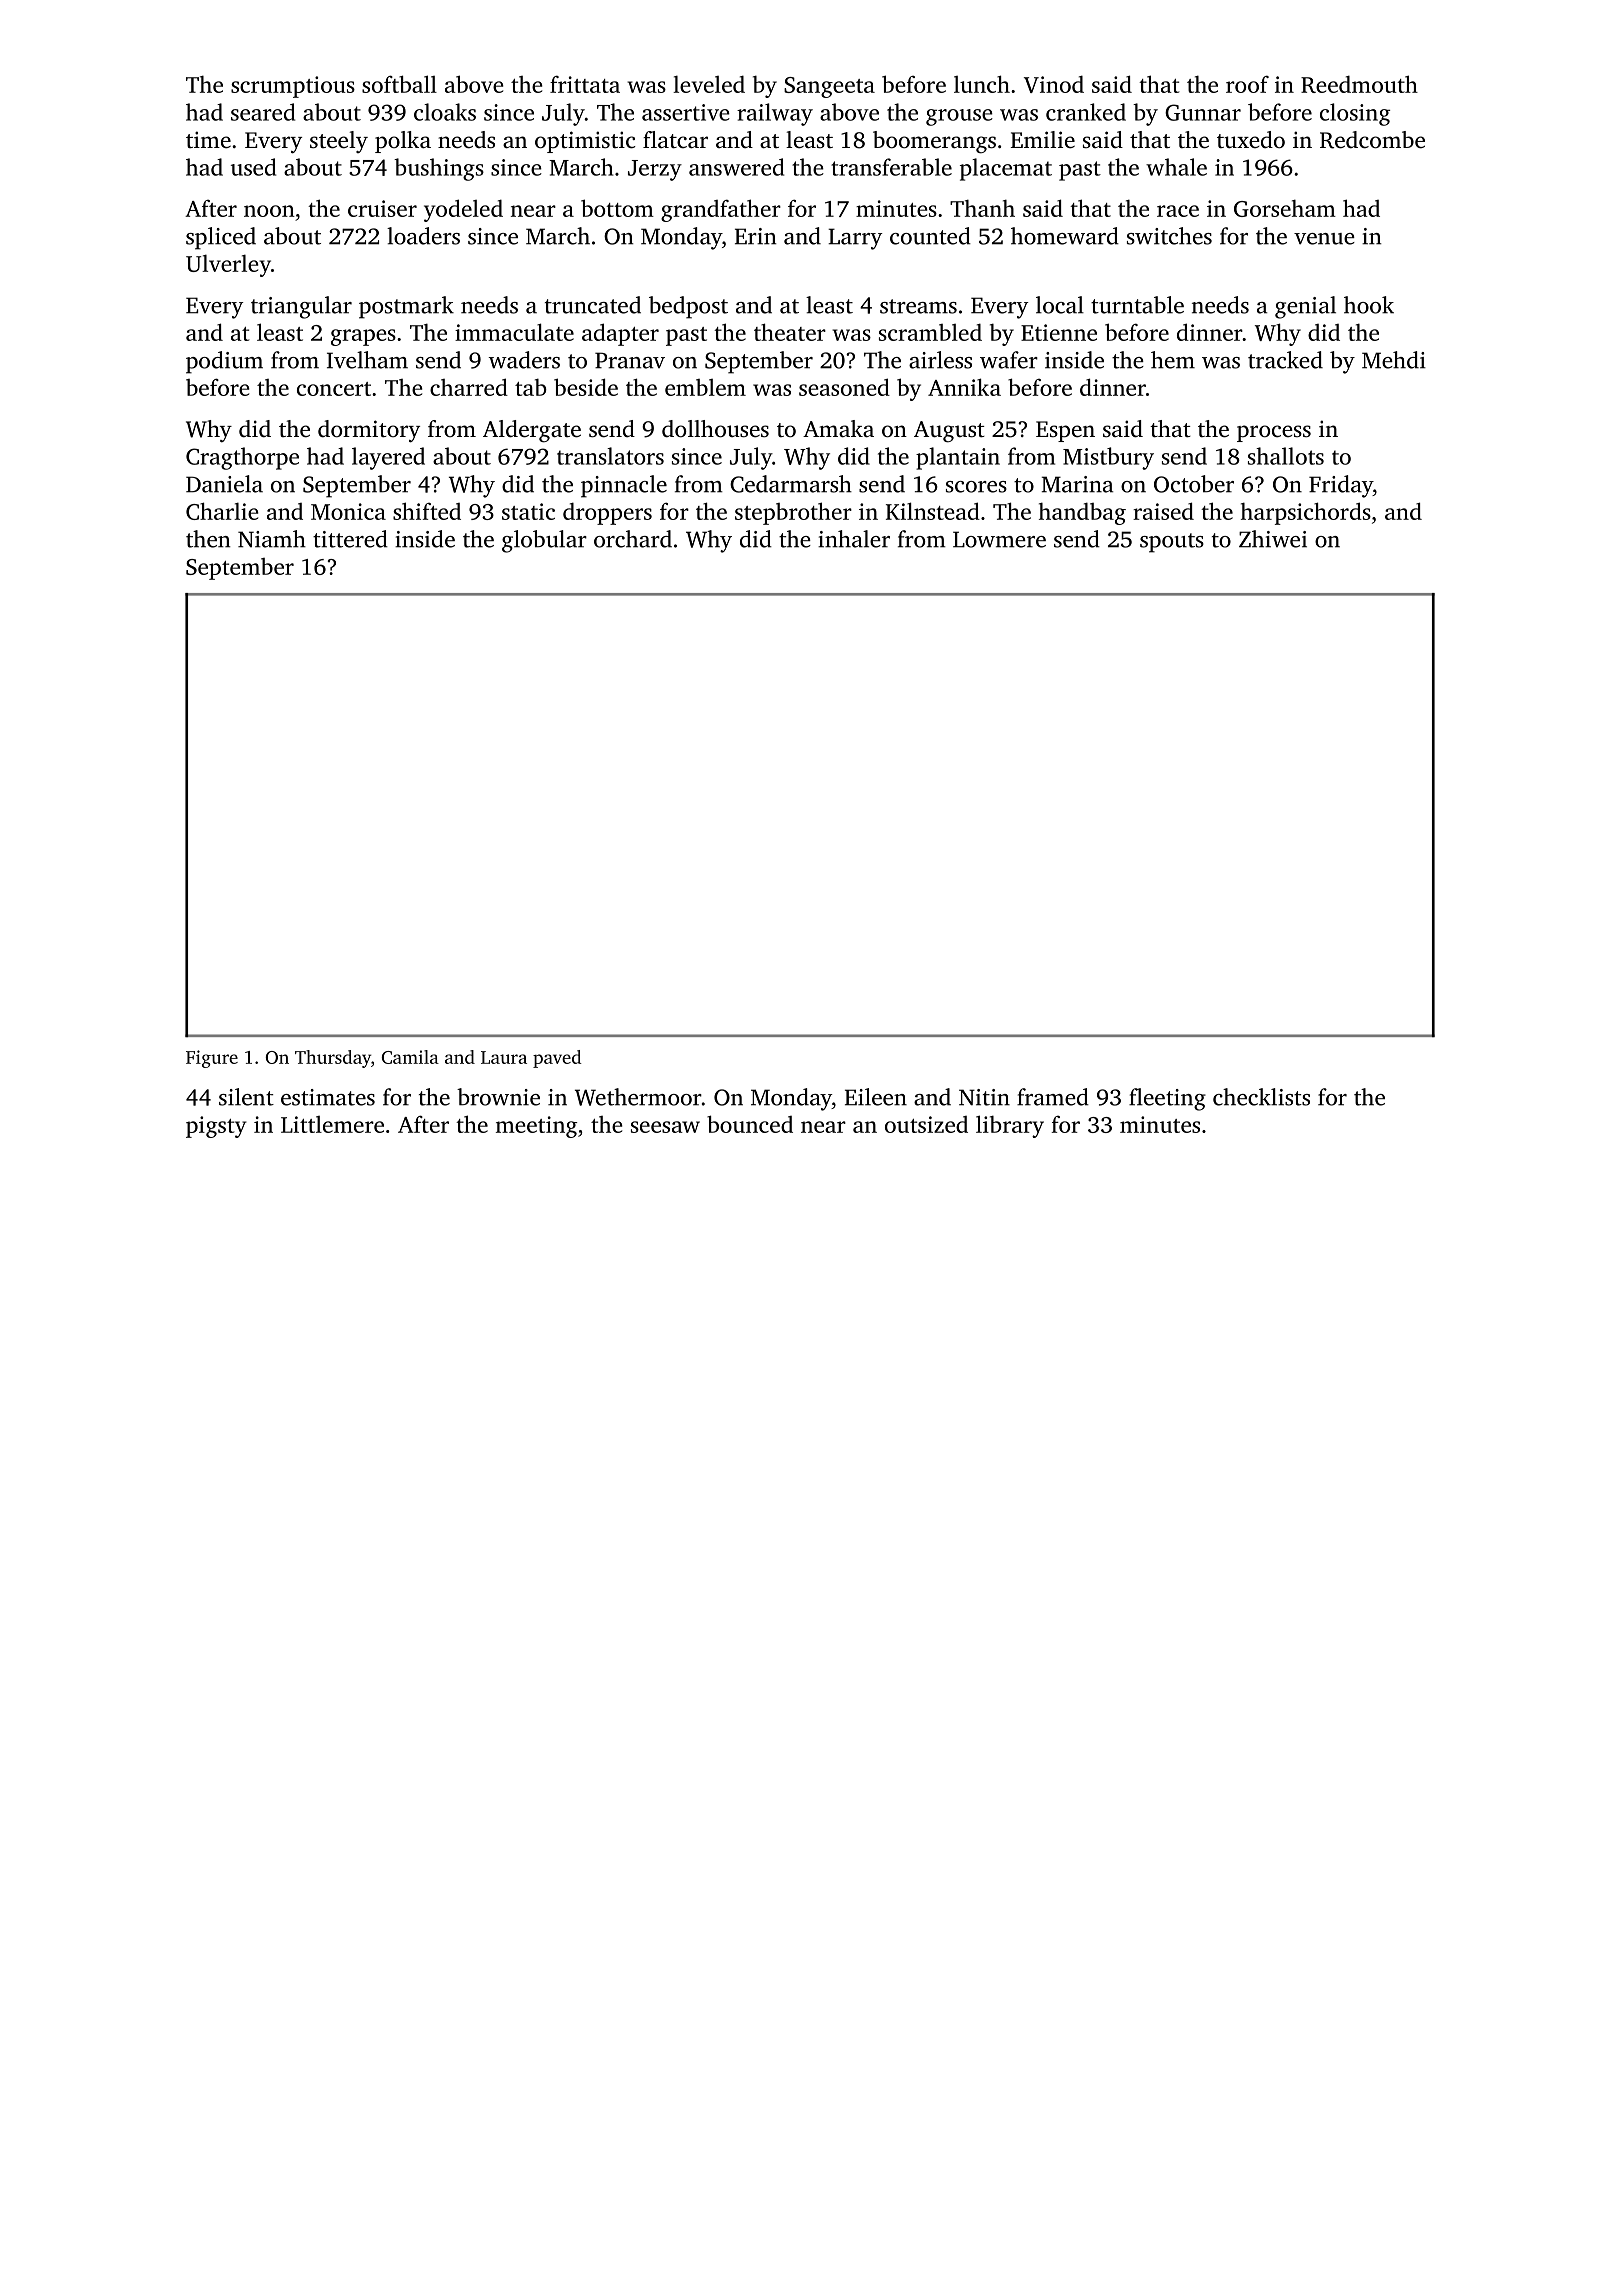 This screenshot has height=2292, width=1620. What do you see at coordinates (1394, 360) in the screenshot?
I see `Mehdi` at bounding box center [1394, 360].
